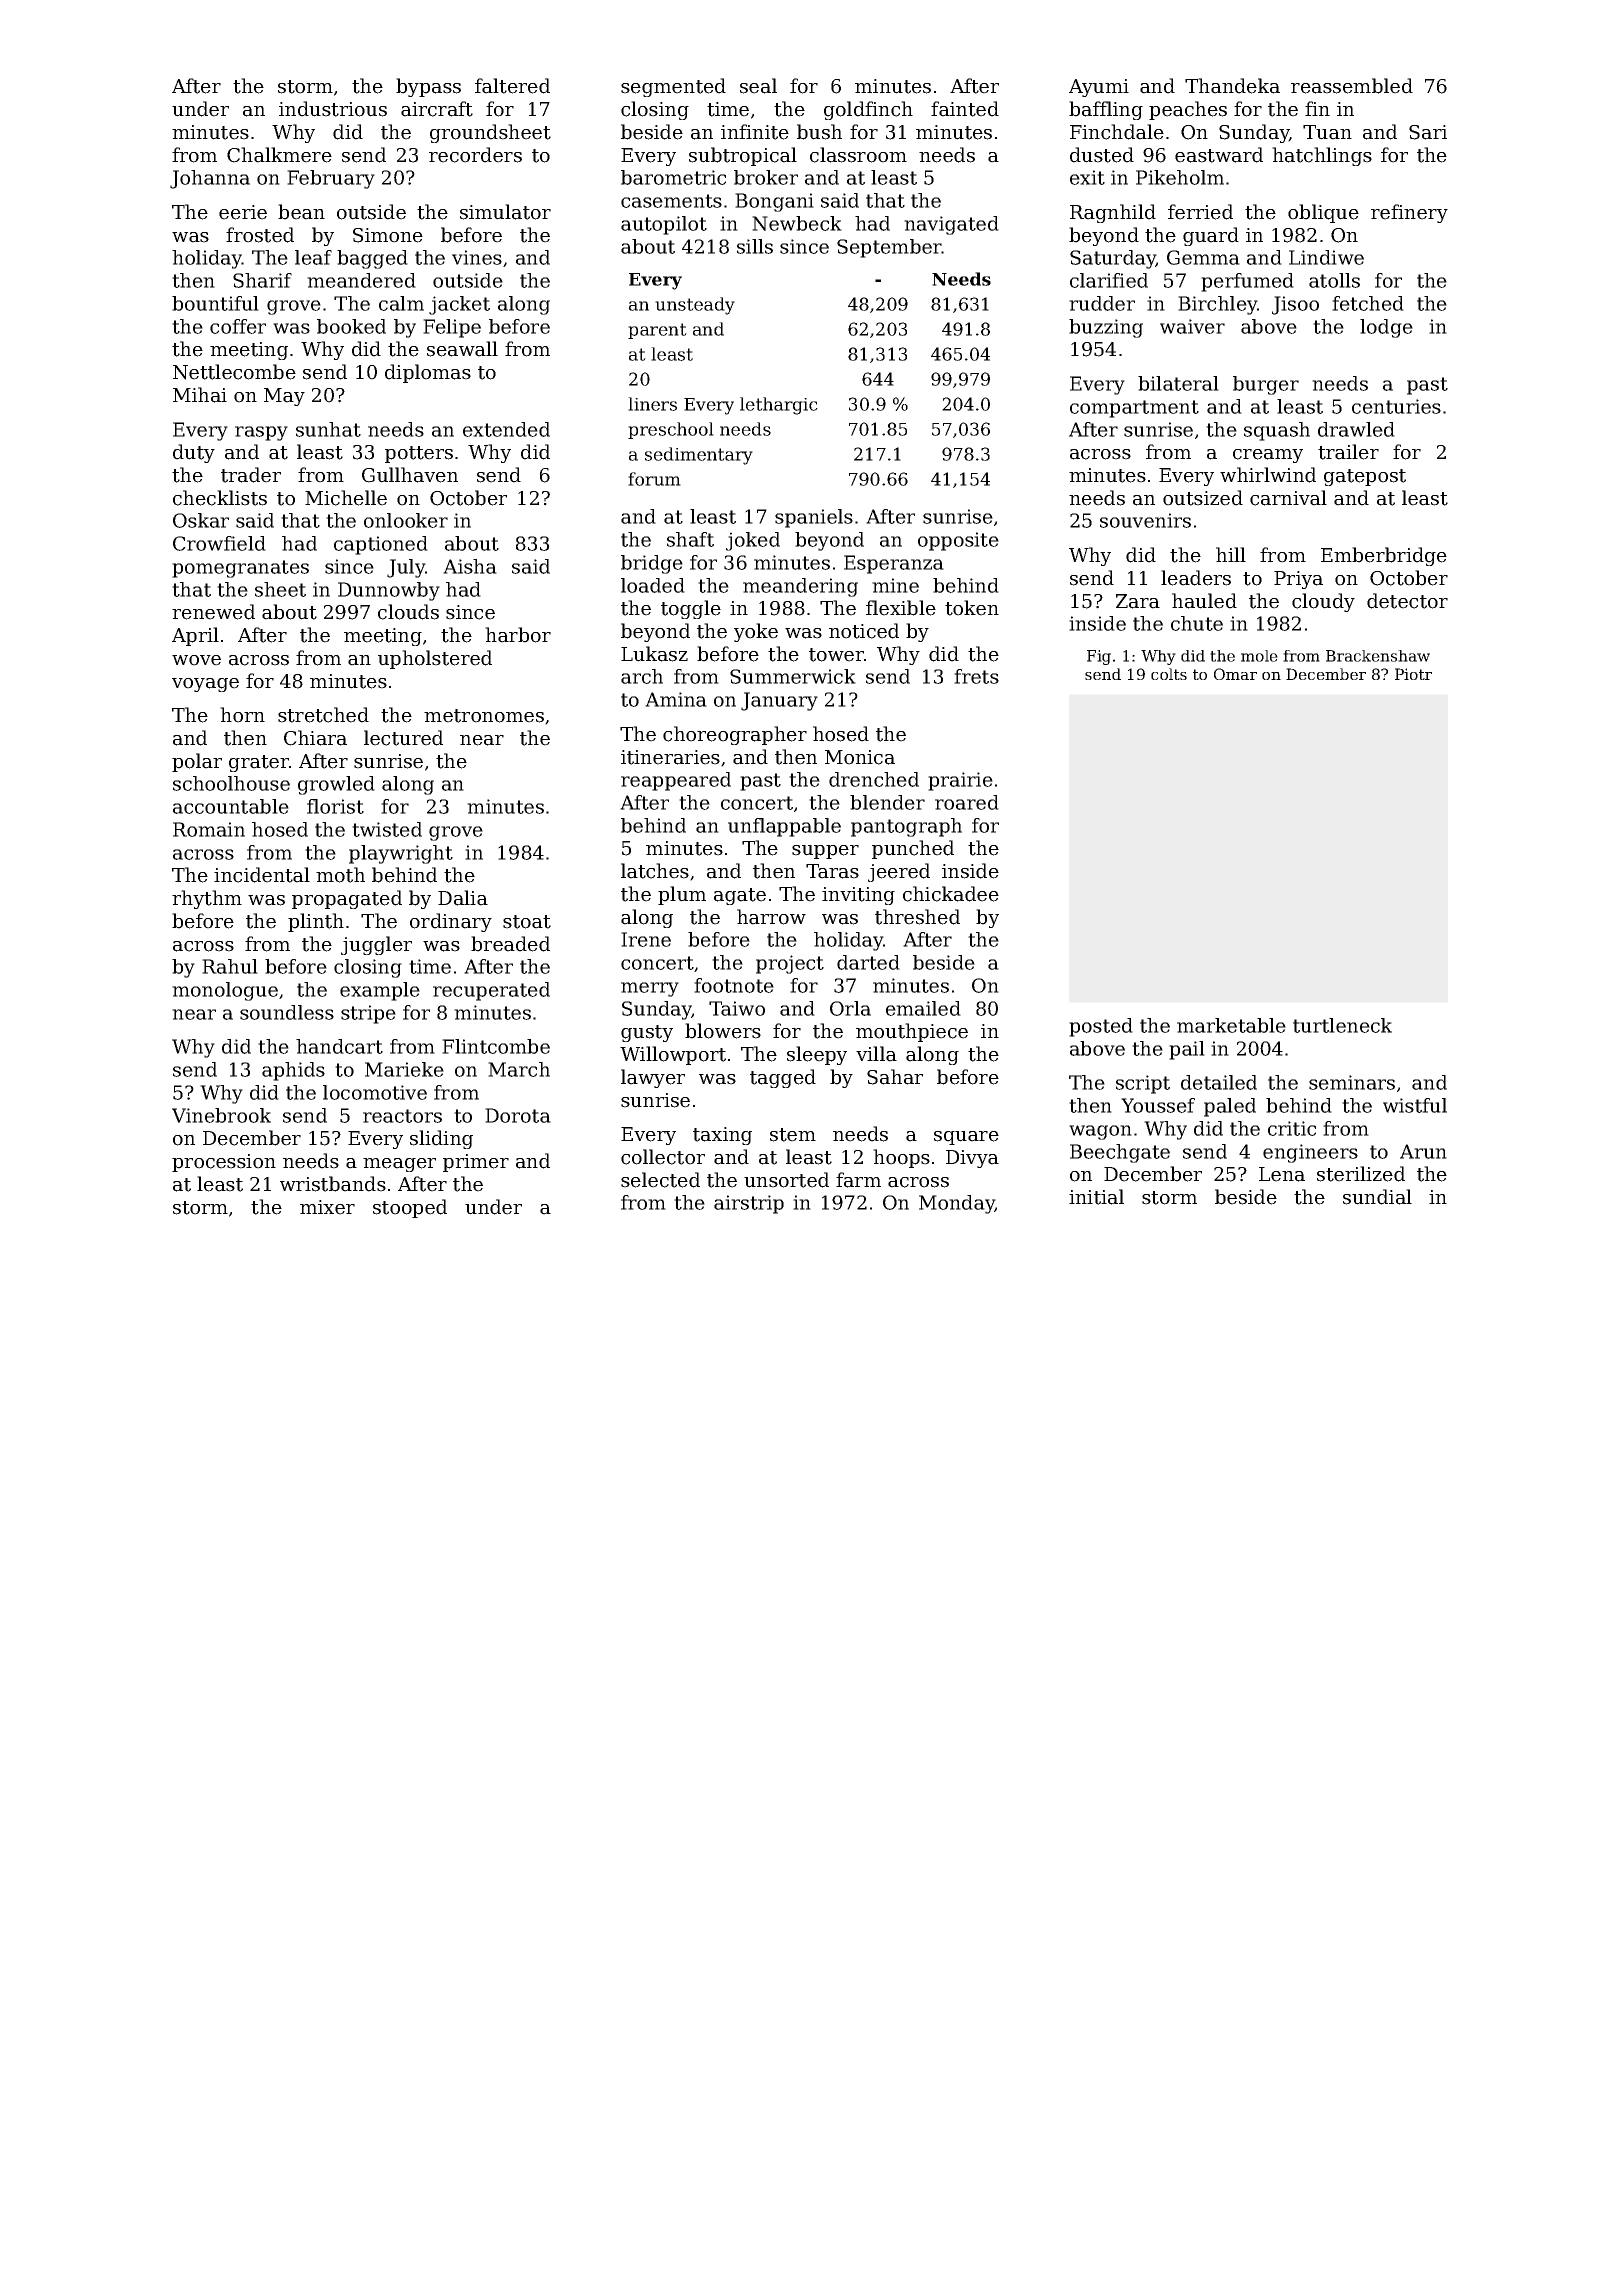 This screenshot has width=1620, height=2292. I want to click on Johanna, so click(210, 179).
